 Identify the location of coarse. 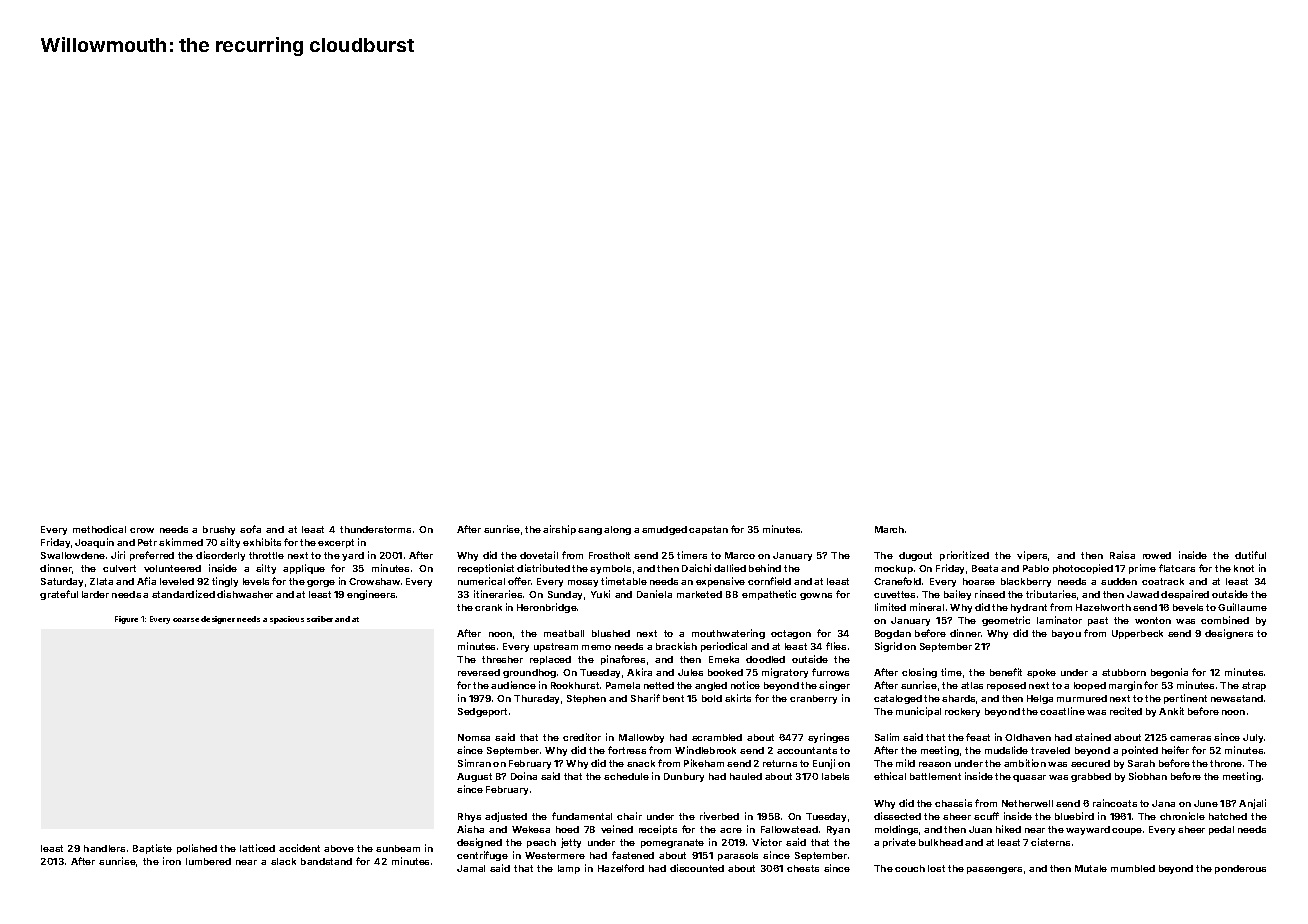
(186, 620).
